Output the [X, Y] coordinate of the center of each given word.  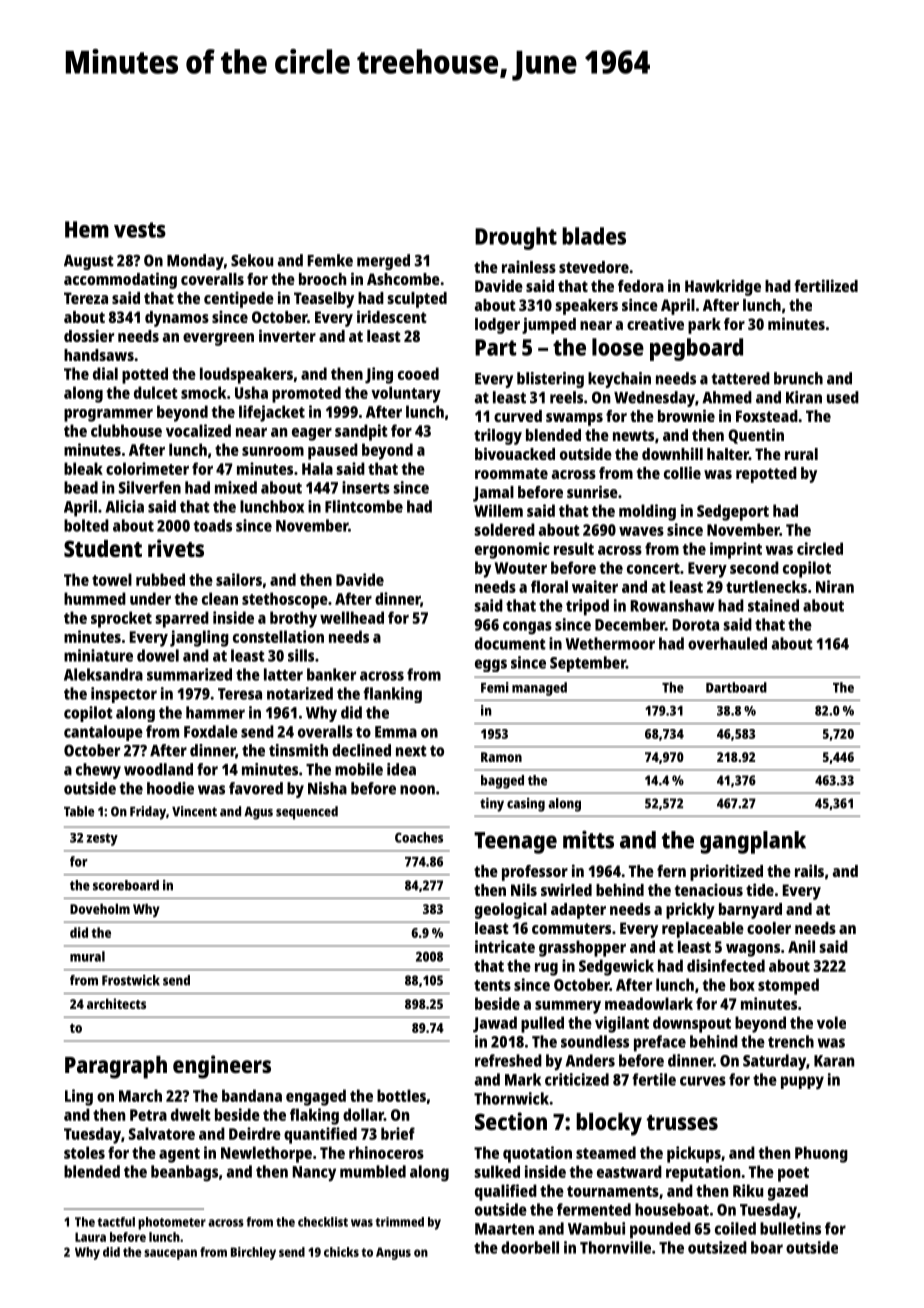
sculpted [417, 300]
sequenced [307, 813]
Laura [90, 1237]
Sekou [252, 260]
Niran [835, 586]
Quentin [756, 436]
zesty [102, 839]
